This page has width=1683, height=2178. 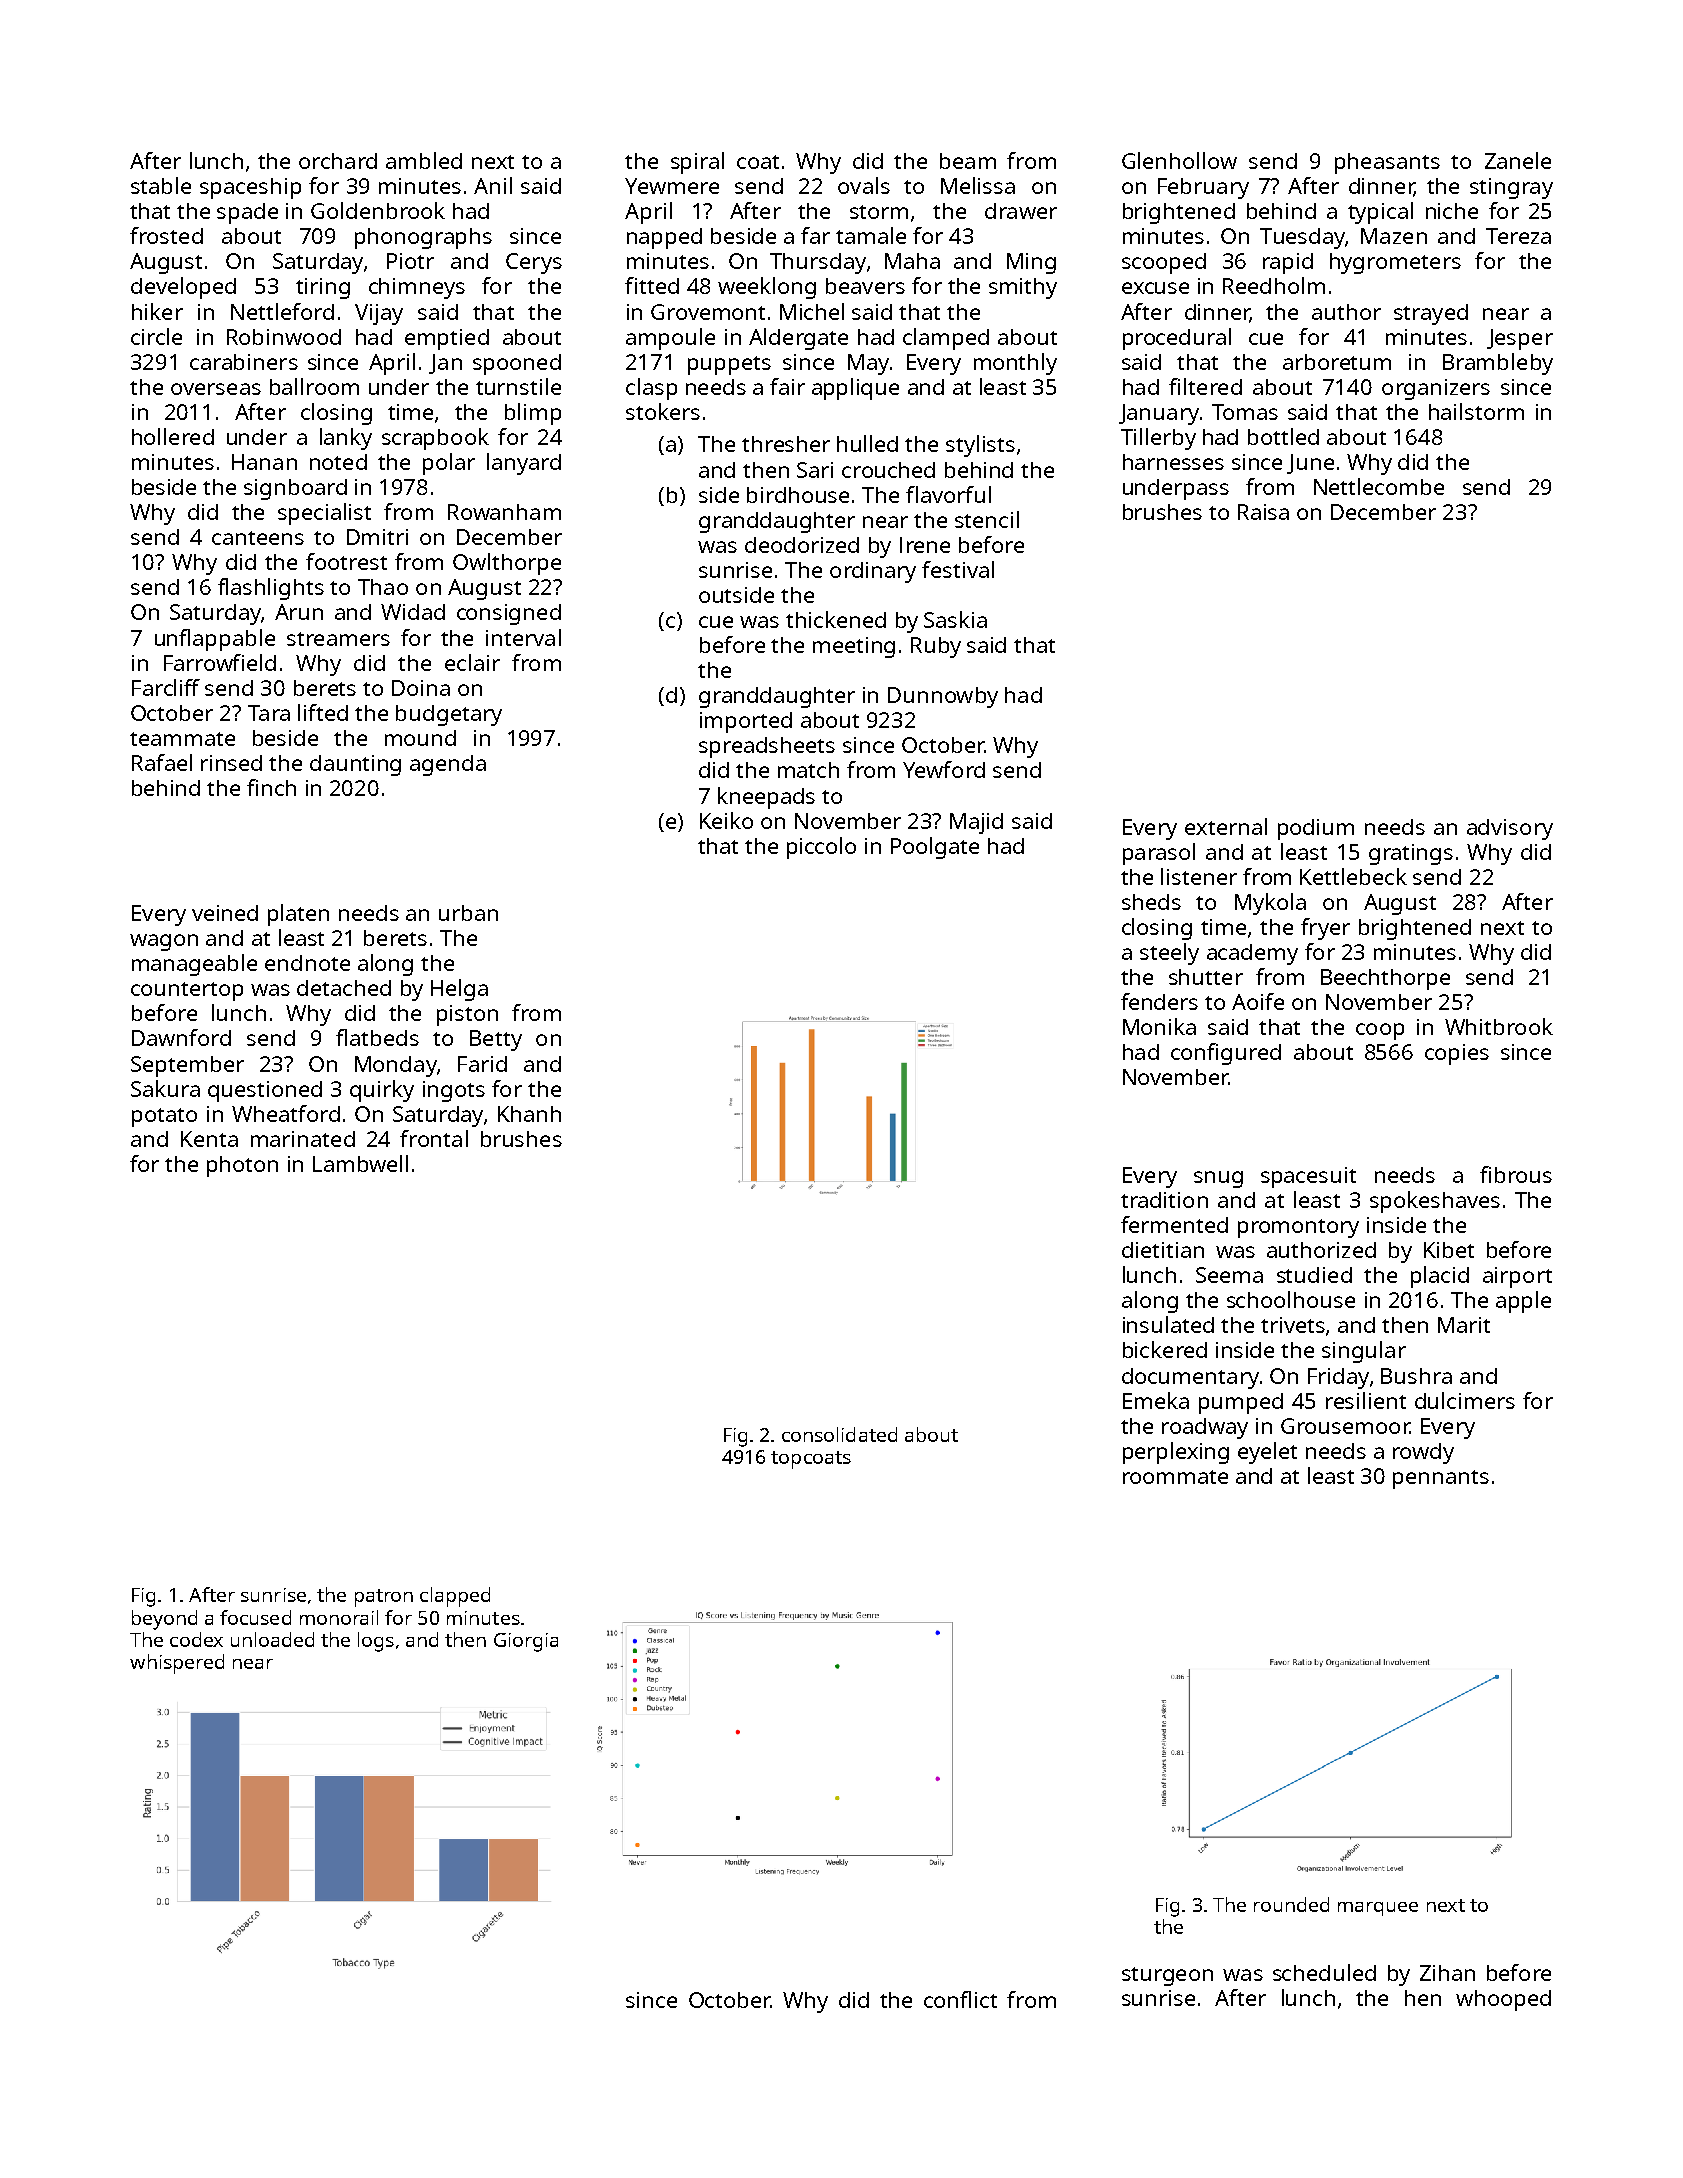 I want to click on whispered, so click(x=177, y=1664).
